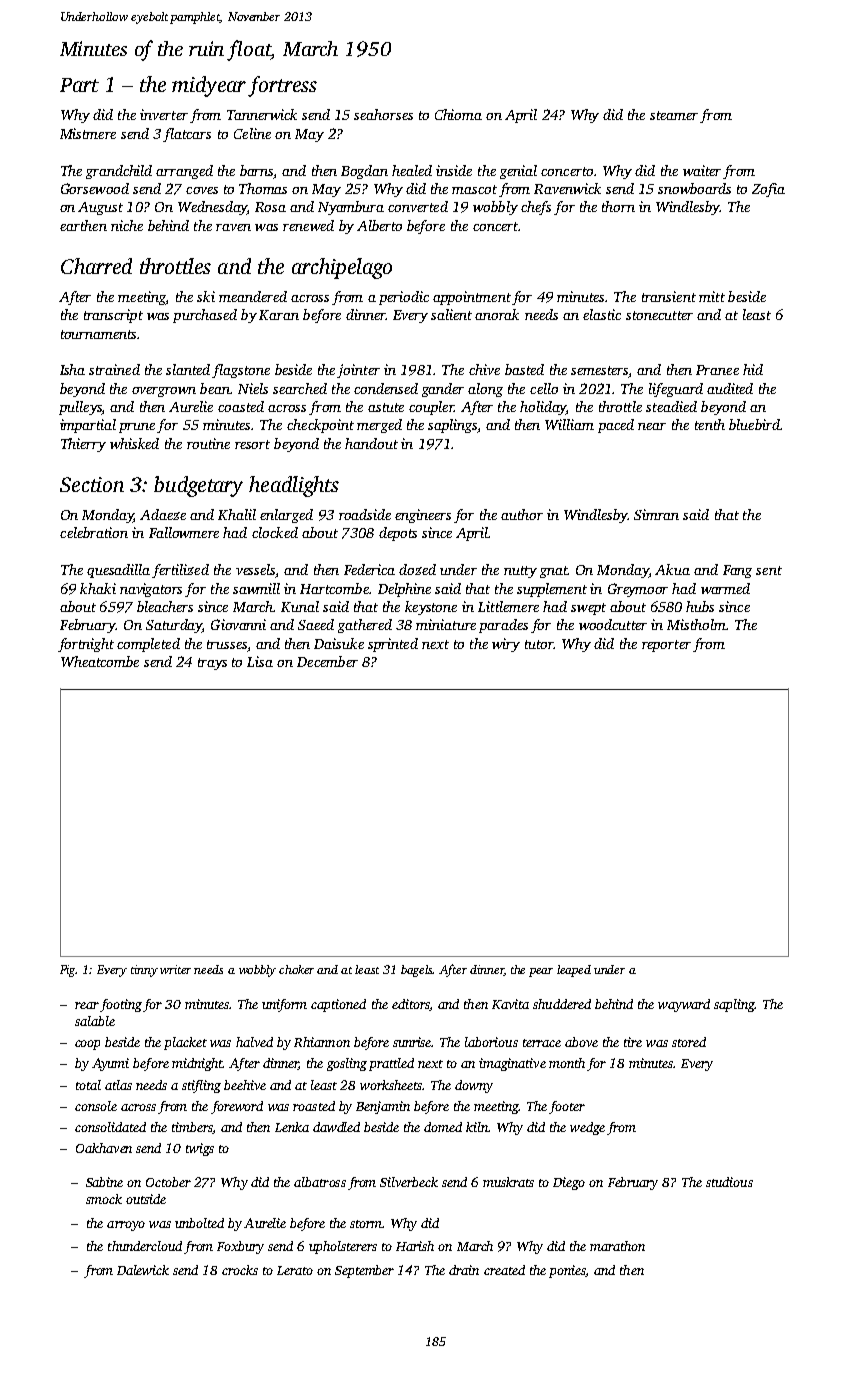 This page has height=1400, width=849. What do you see at coordinates (472, 298) in the page?
I see `appointment` at bounding box center [472, 298].
